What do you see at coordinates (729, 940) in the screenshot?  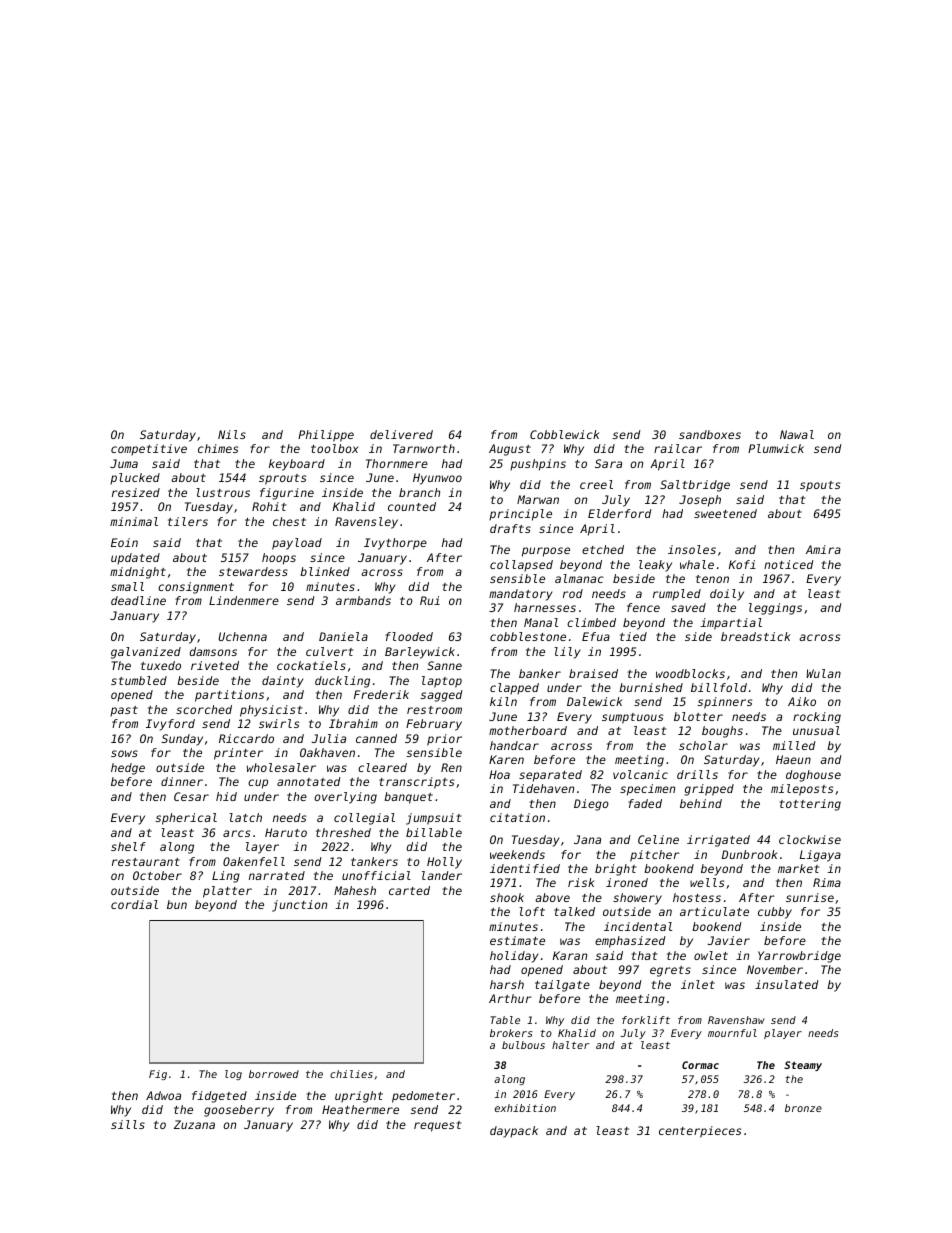 I see `Javier` at bounding box center [729, 940].
